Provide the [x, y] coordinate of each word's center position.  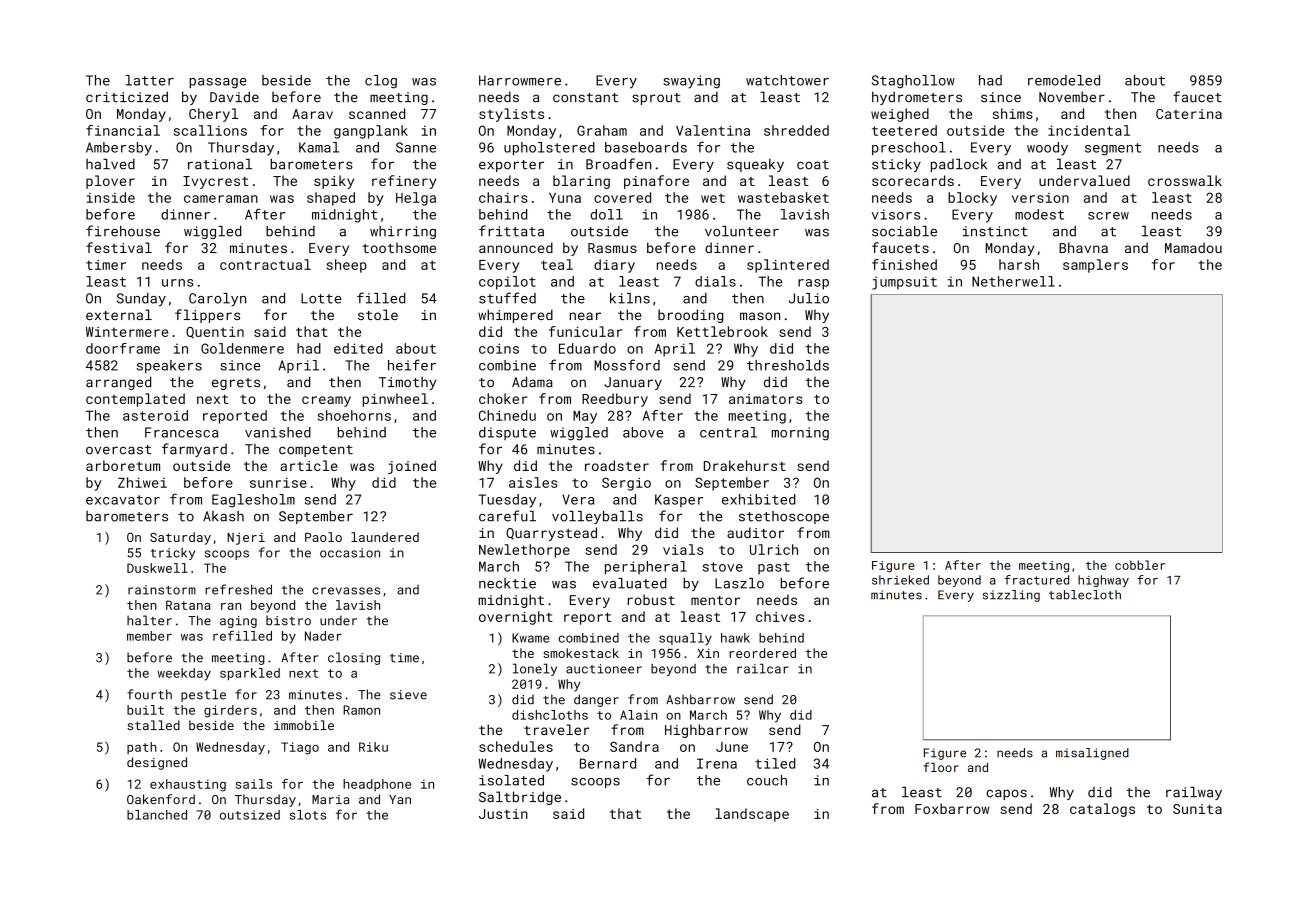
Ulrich [774, 549]
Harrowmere [520, 80]
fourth [149, 694]
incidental [1089, 130]
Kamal [319, 147]
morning [800, 434]
